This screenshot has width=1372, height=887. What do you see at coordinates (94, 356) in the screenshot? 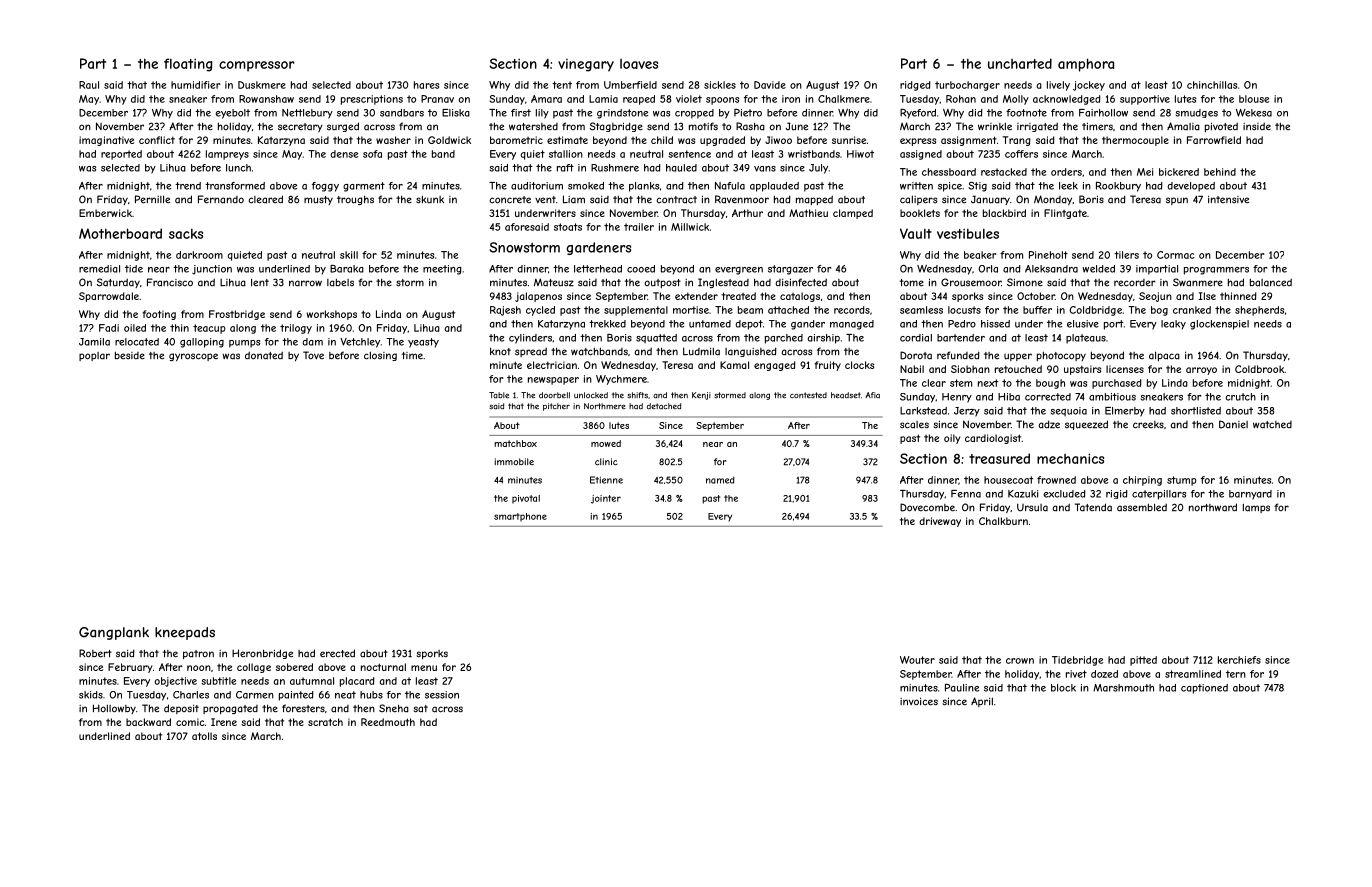
I see `poplar` at bounding box center [94, 356].
